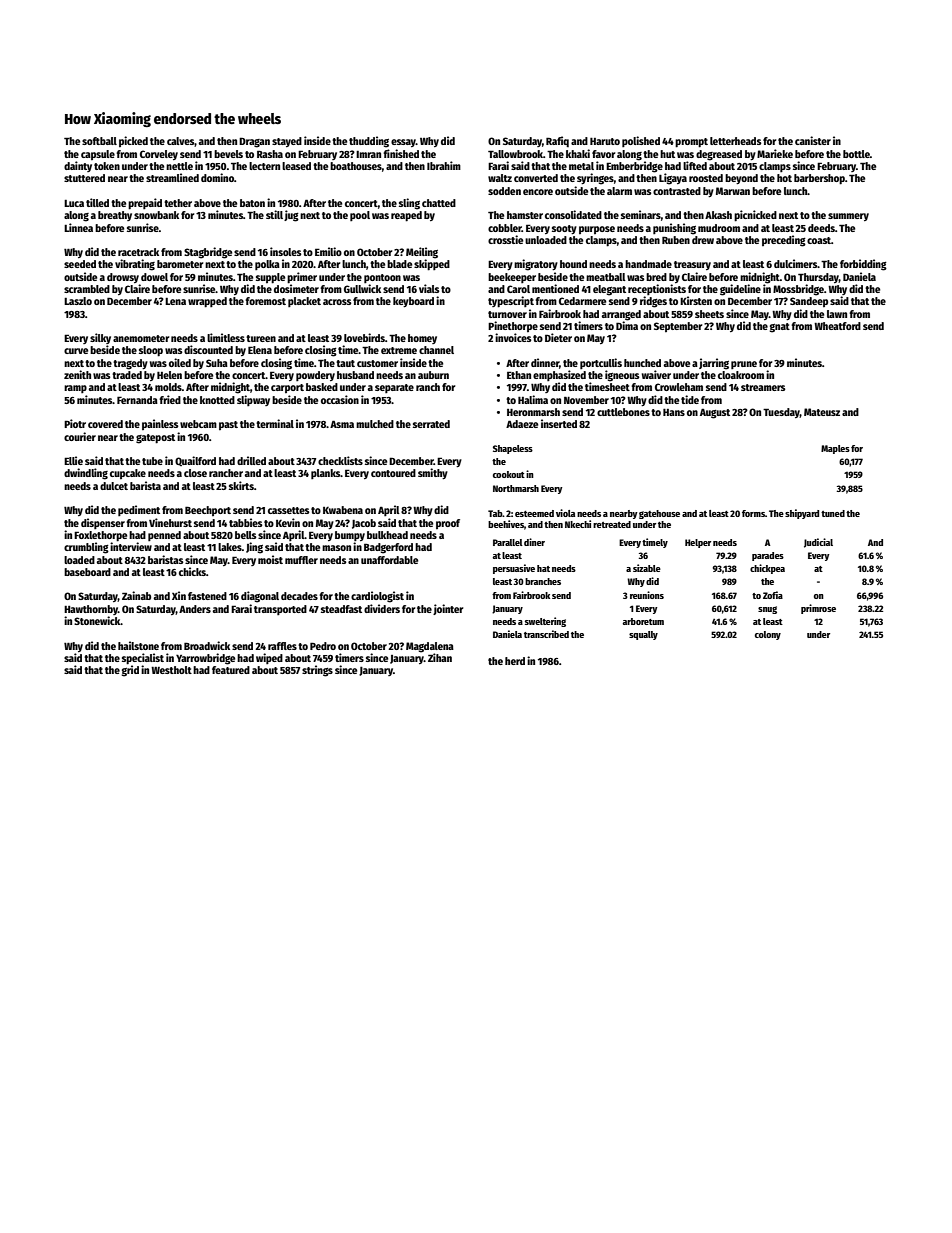 The image size is (952, 1233). What do you see at coordinates (130, 671) in the screenshot?
I see `grid` at bounding box center [130, 671].
